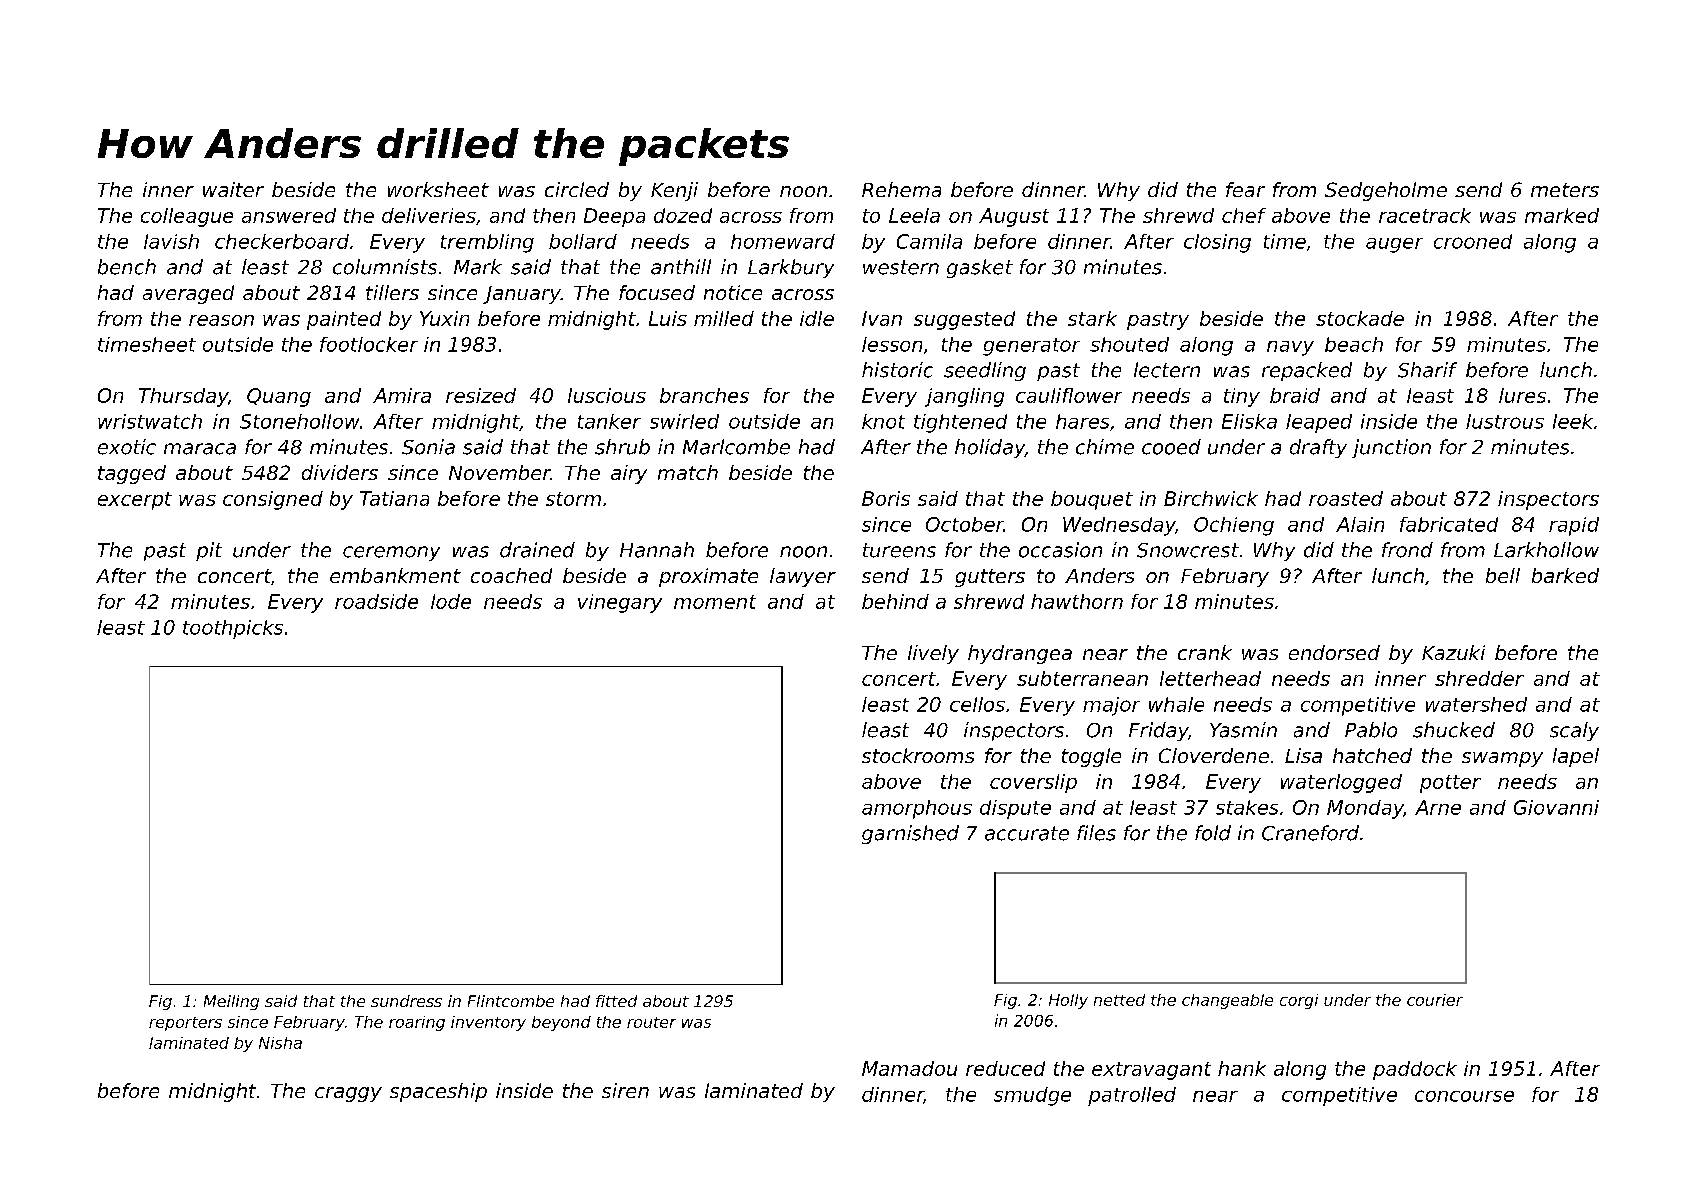 The height and width of the screenshot is (1199, 1696). Describe the element at coordinates (1319, 423) in the screenshot. I see `leaped` at that location.
